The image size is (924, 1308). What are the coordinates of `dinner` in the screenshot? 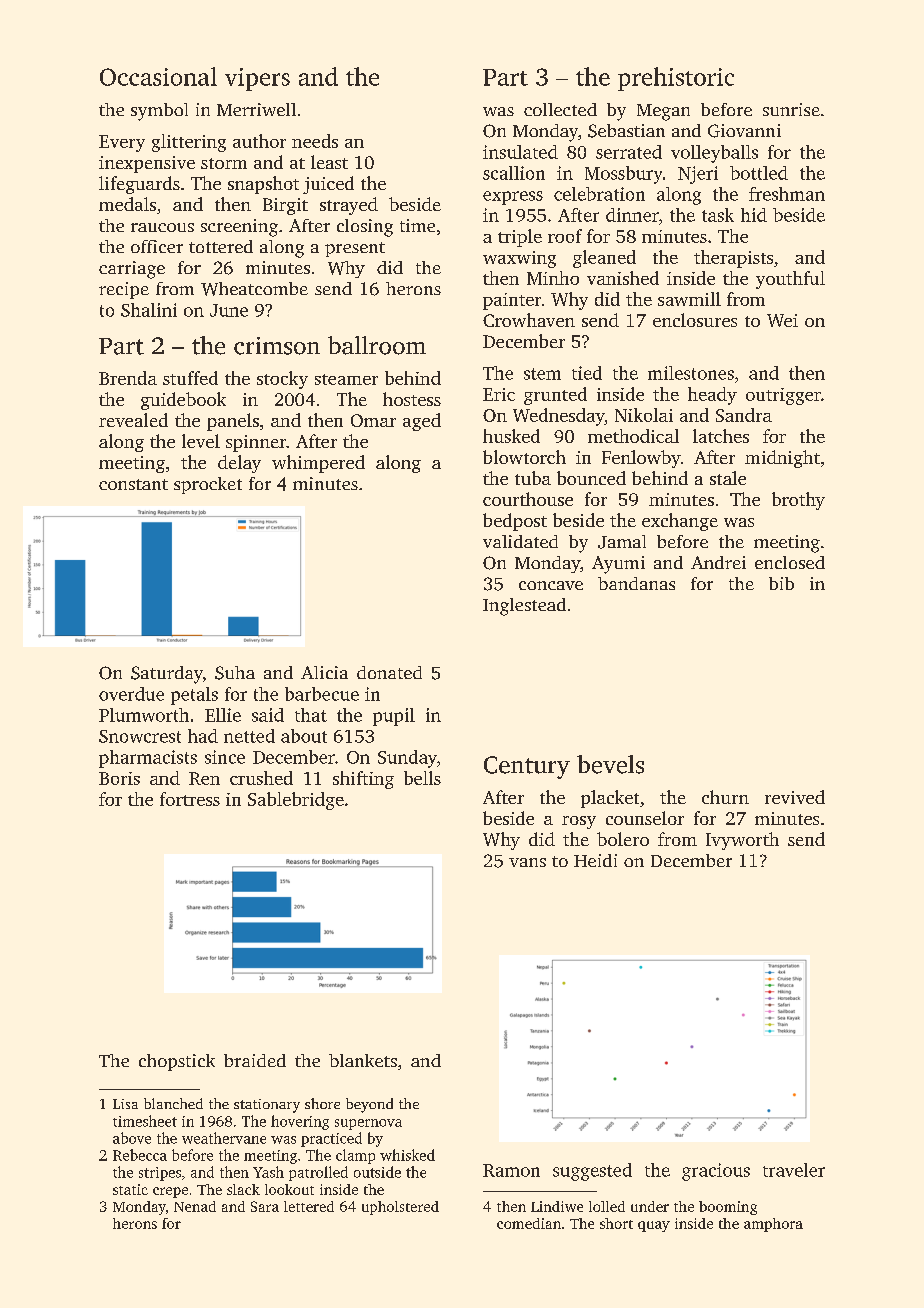 It's located at (632, 215).
